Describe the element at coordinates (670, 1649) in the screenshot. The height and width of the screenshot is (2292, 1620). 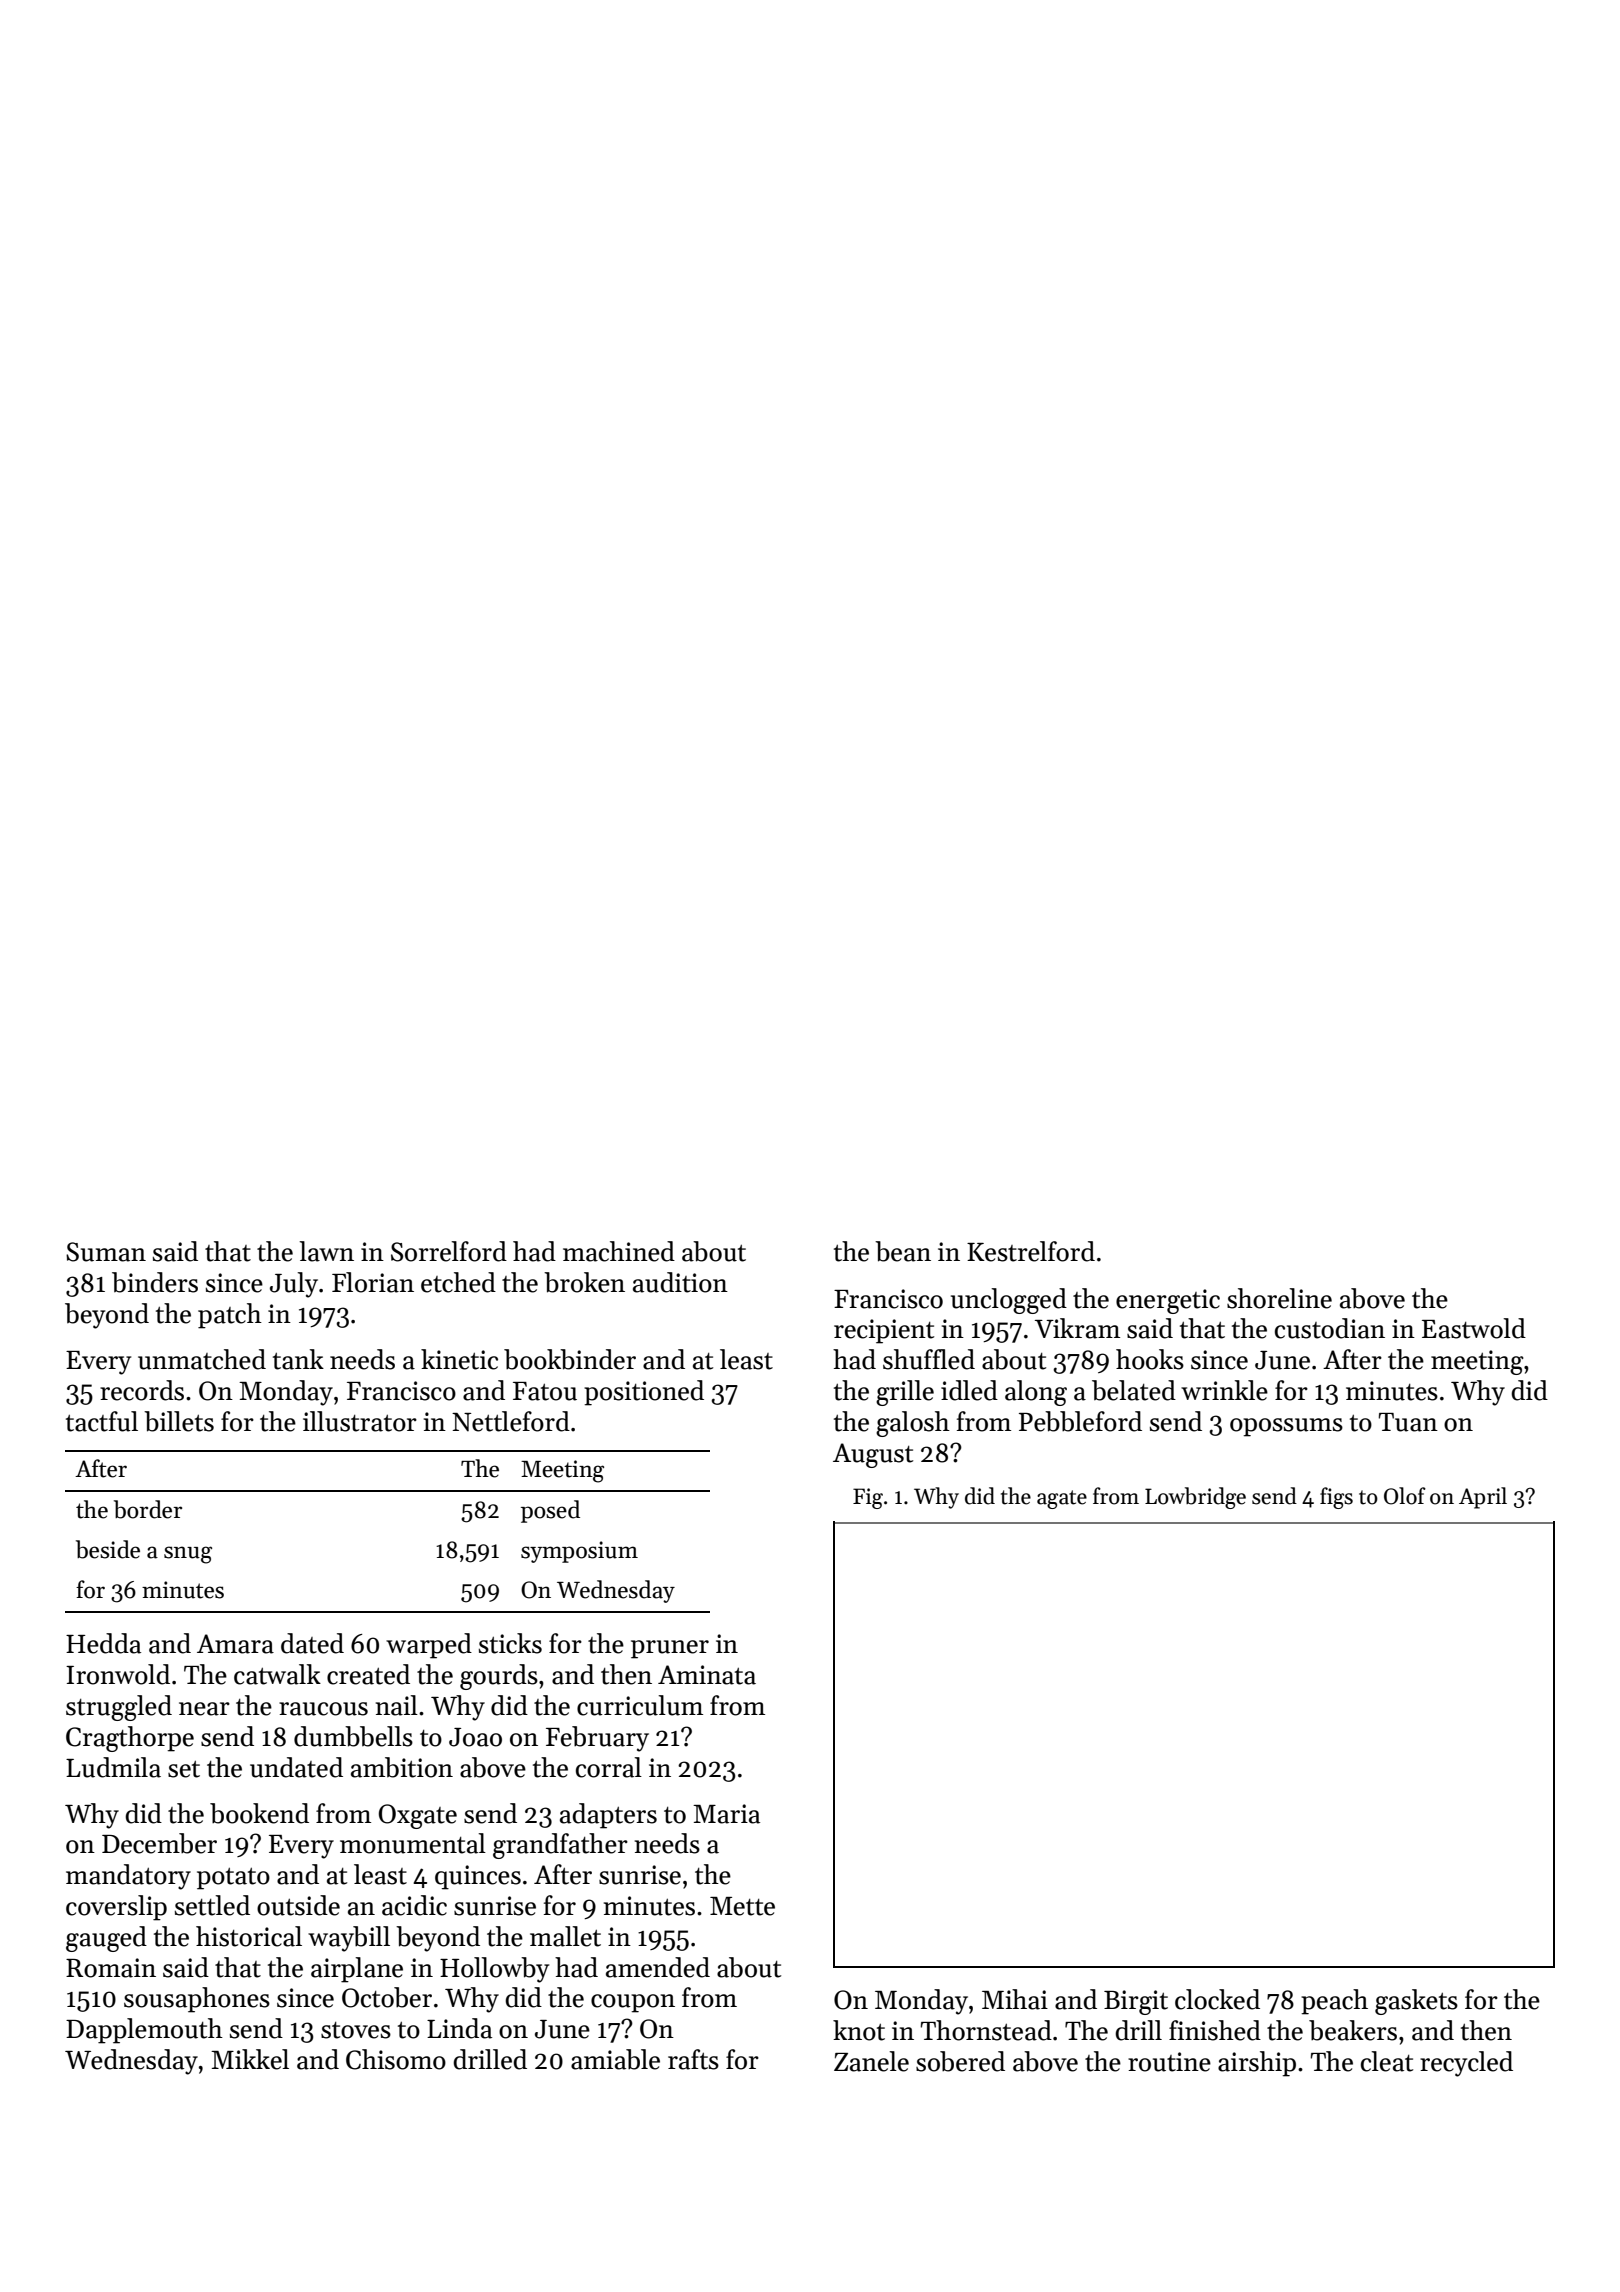
I see `pruner` at that location.
